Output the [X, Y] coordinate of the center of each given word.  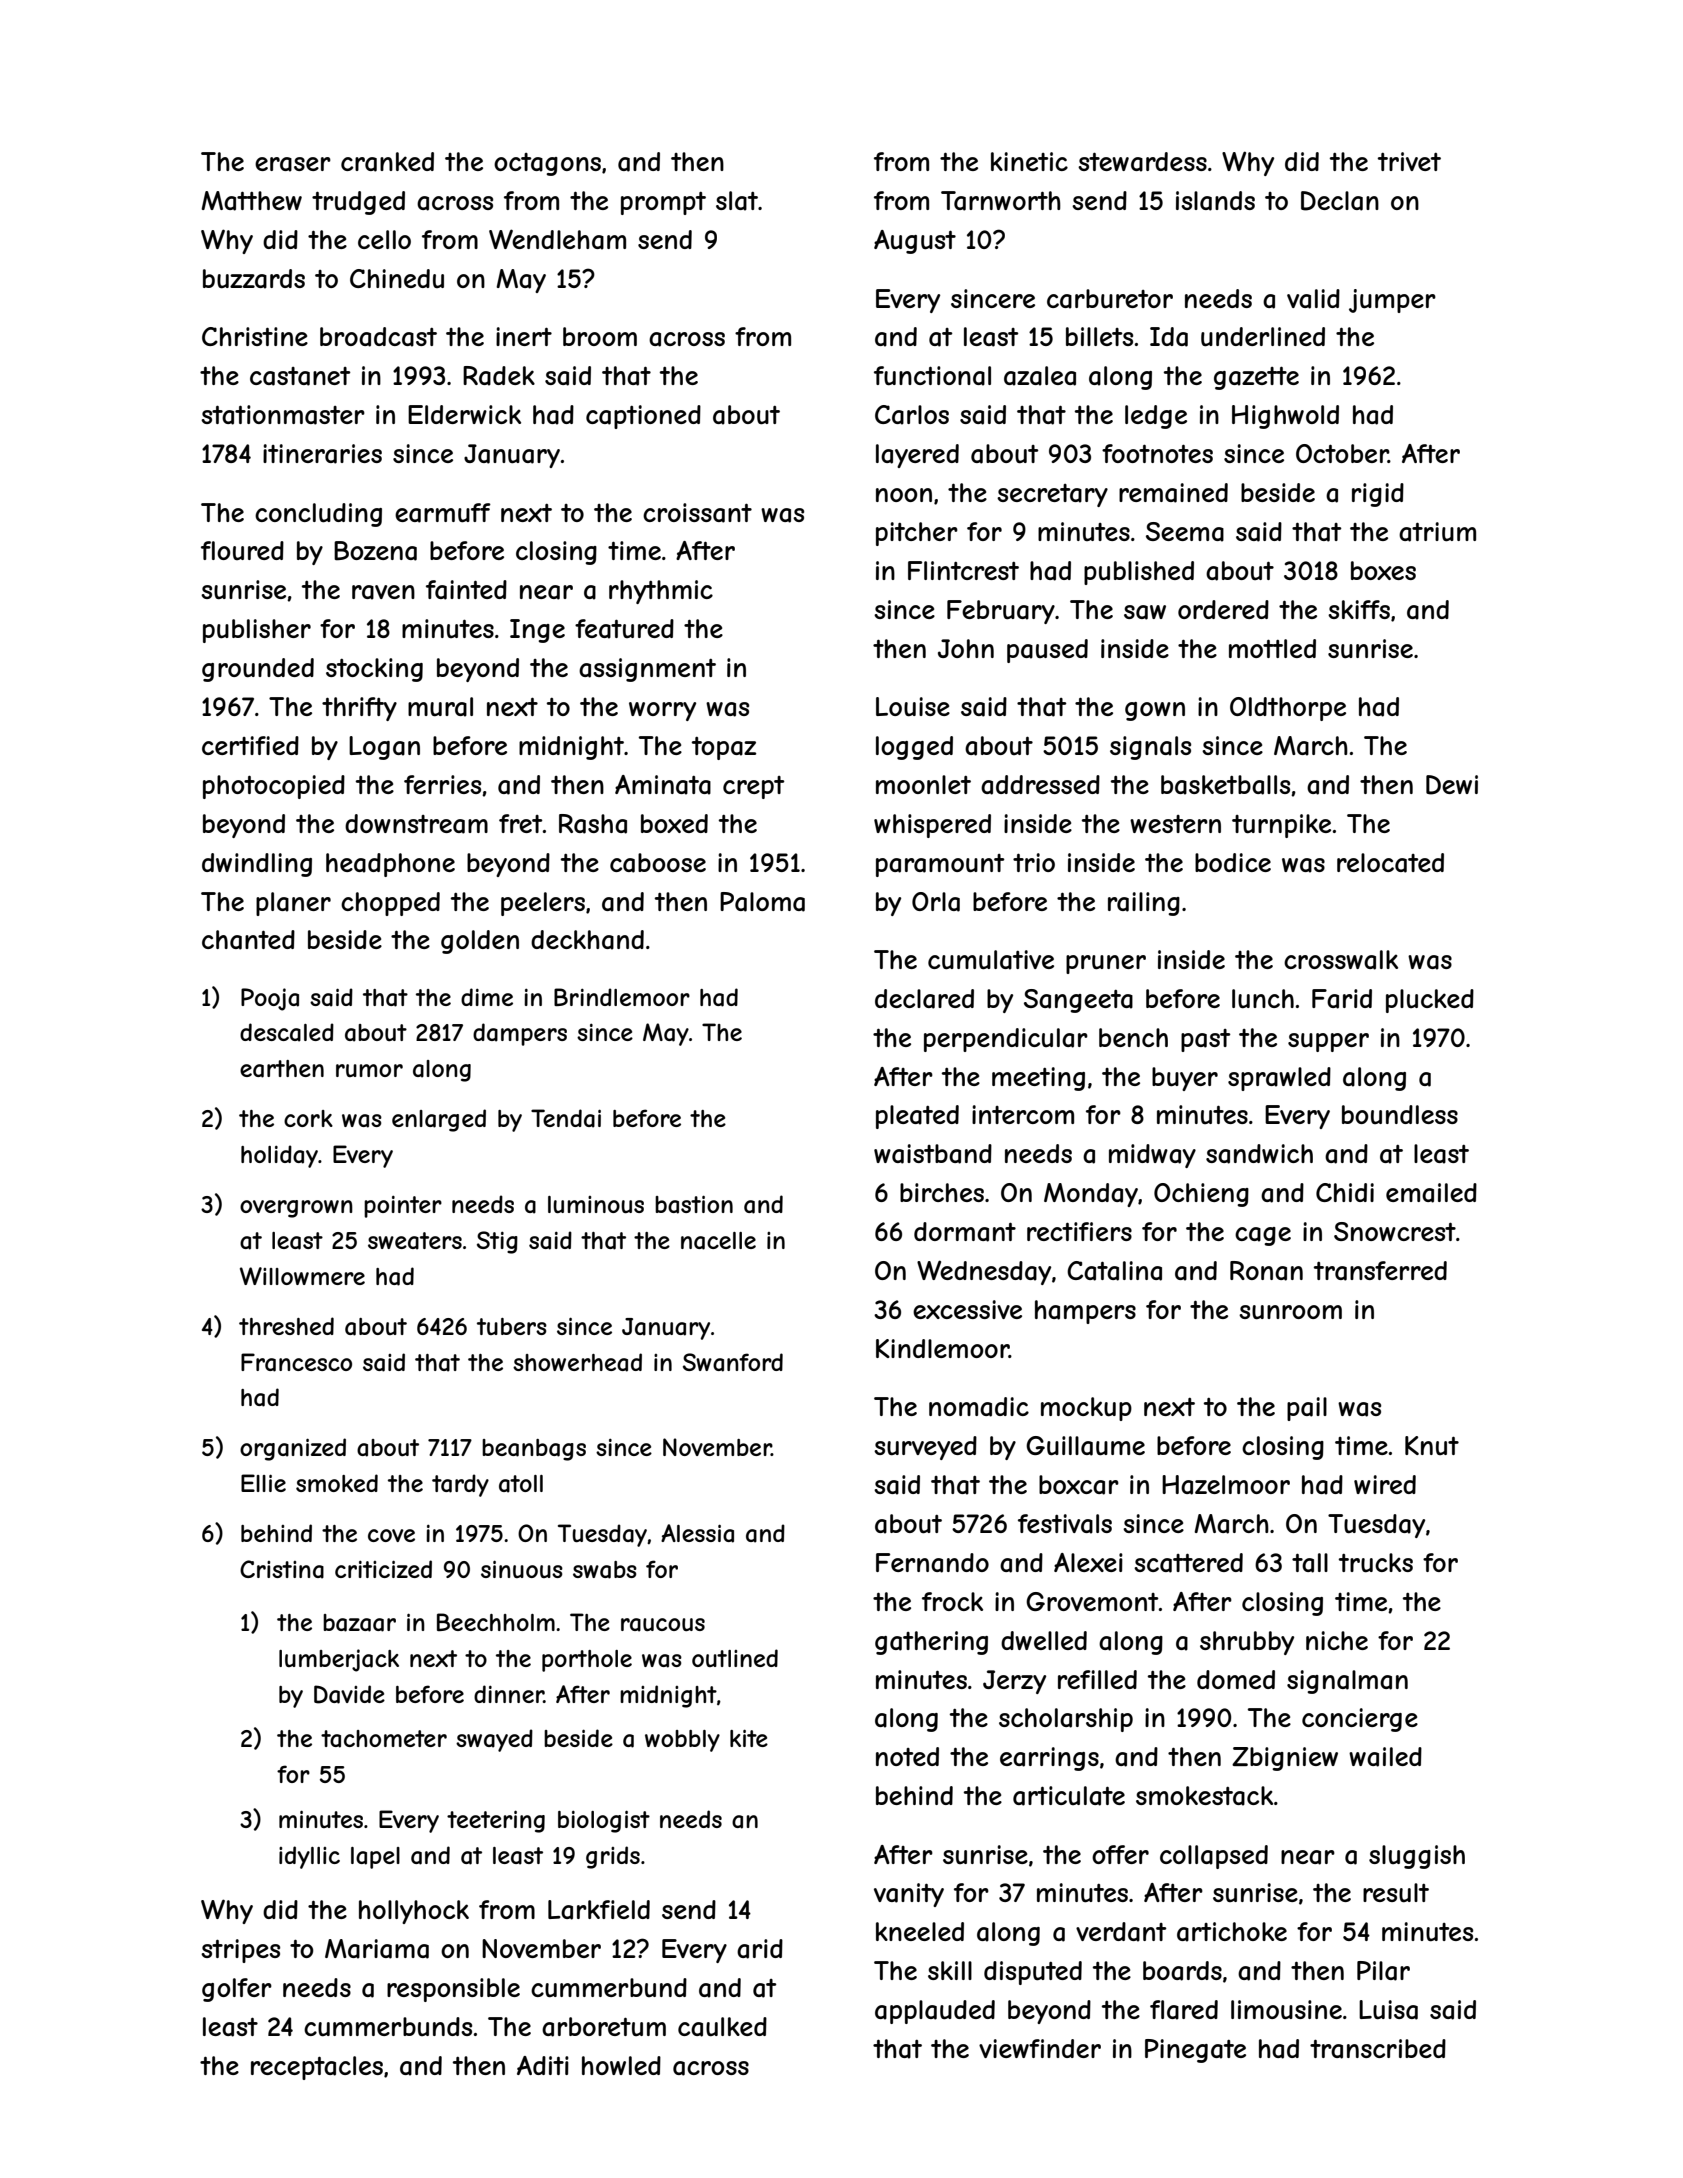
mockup [1086, 1409]
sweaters [415, 1241]
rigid [1378, 495]
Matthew [251, 201]
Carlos [912, 415]
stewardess [1142, 162]
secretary [1052, 495]
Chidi [1345, 1192]
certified [250, 745]
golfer [237, 1990]
